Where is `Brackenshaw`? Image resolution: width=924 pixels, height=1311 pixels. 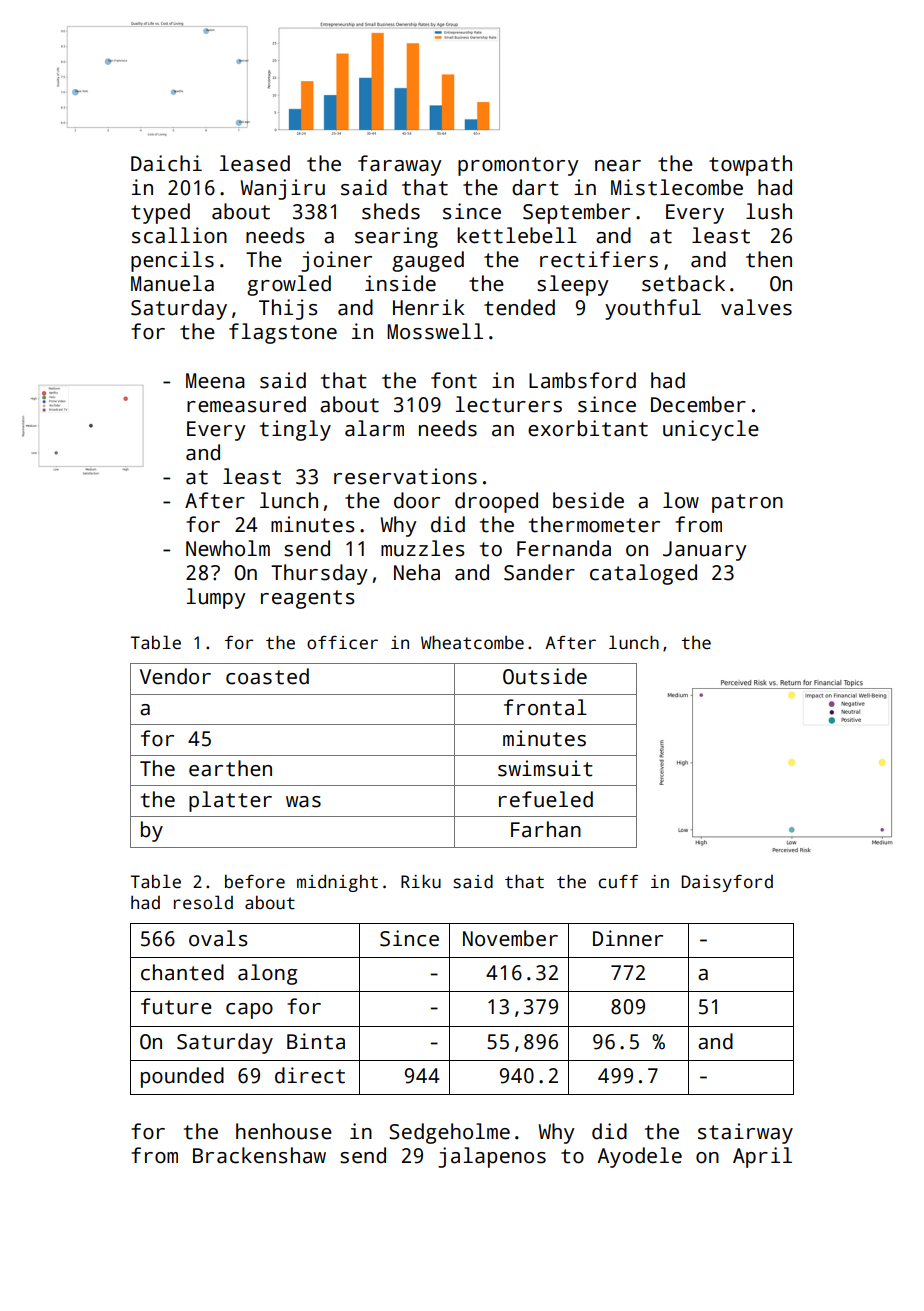
Brackenshaw is located at coordinates (259, 1155).
